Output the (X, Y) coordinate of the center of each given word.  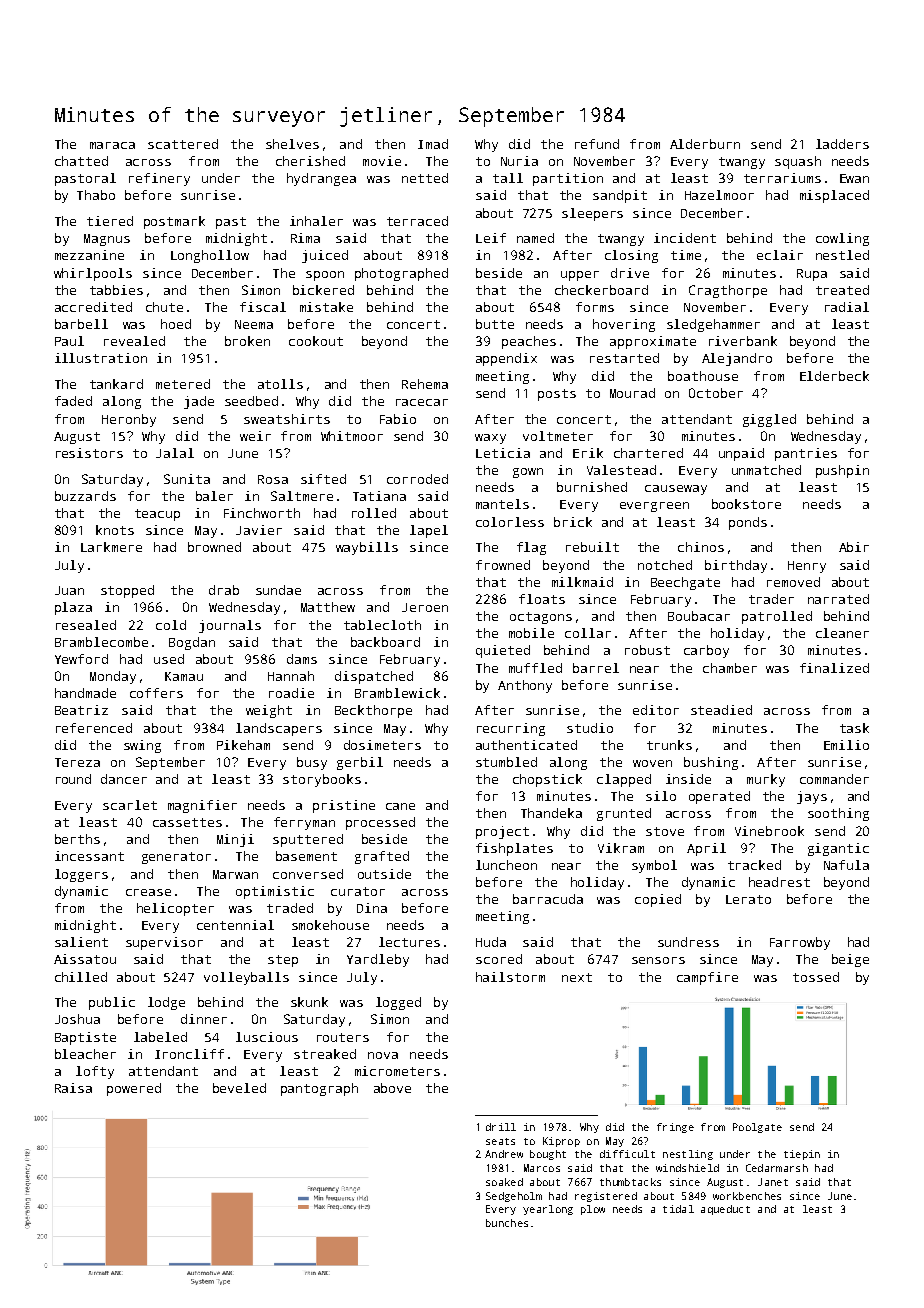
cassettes (187, 822)
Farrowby (800, 943)
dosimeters (382, 745)
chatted (81, 161)
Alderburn (705, 144)
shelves (292, 144)
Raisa (73, 1088)
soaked (504, 1182)
